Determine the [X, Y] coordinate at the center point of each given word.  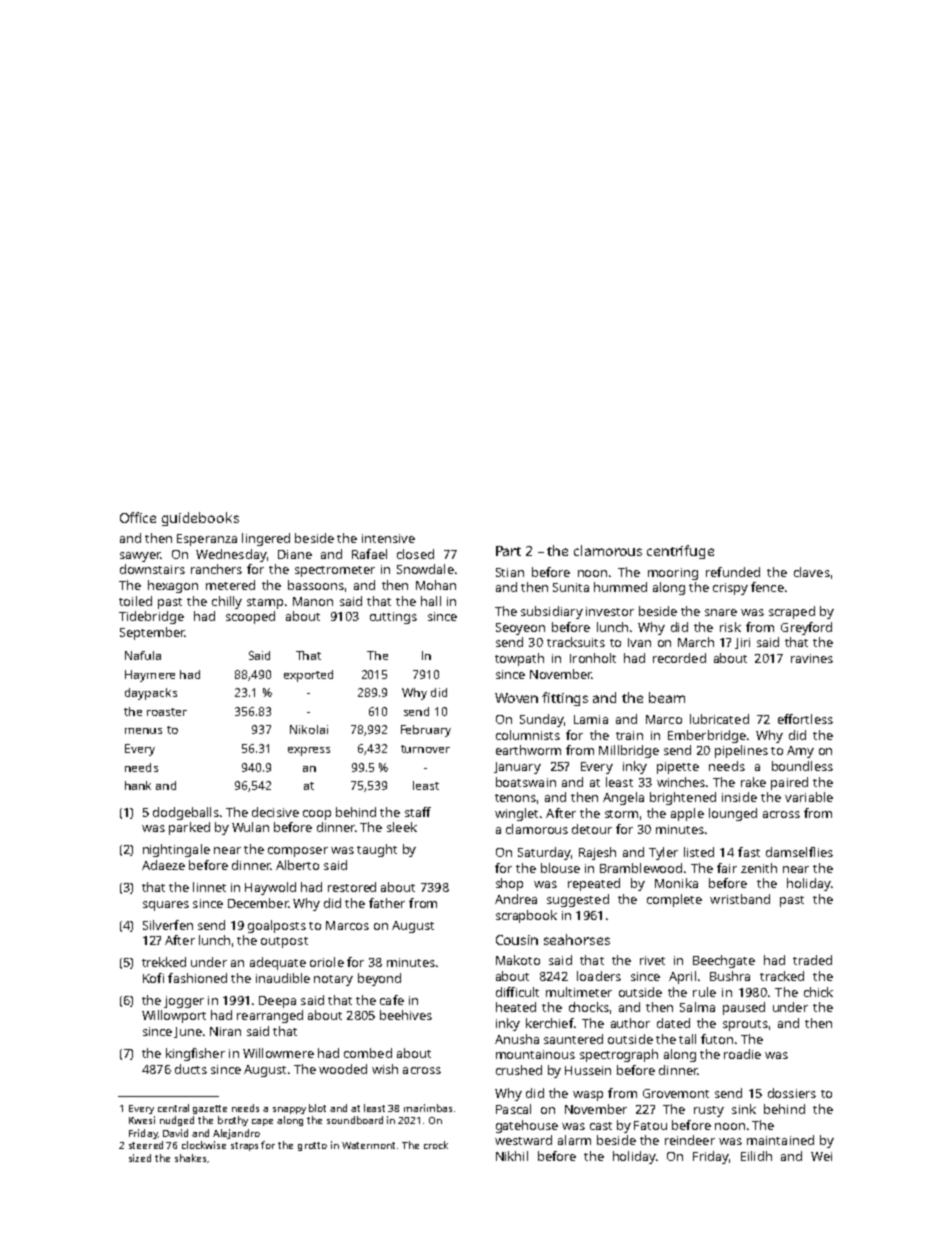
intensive [388, 538]
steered [146, 1145]
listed [699, 852]
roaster [167, 712]
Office [138, 517]
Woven [516, 698]
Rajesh [597, 853]
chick [818, 992]
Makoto [518, 960]
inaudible [283, 978]
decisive [275, 812]
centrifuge [680, 552]
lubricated [719, 719]
